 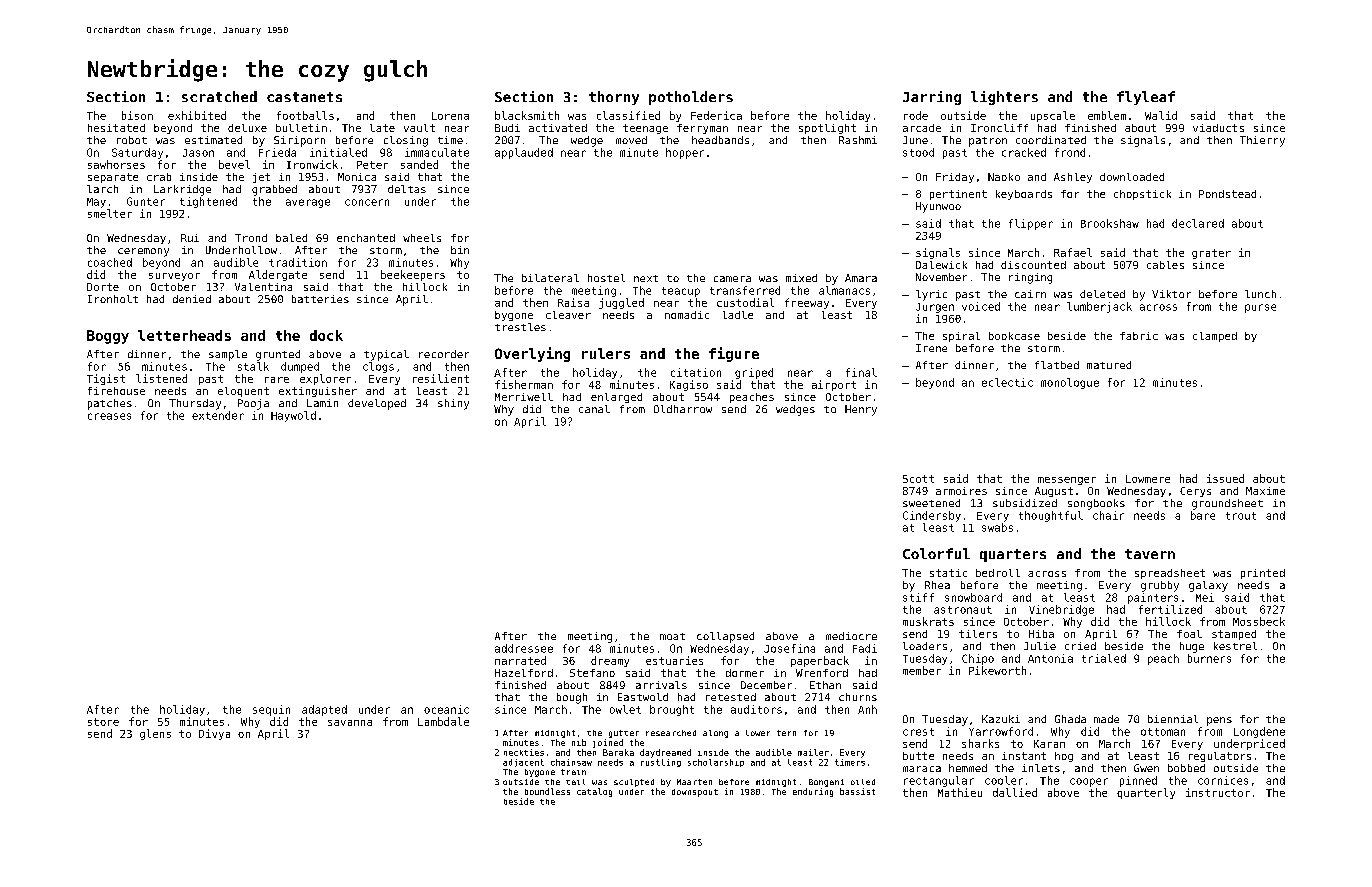 What do you see at coordinates (955, 178) in the document?
I see `Friday` at bounding box center [955, 178].
